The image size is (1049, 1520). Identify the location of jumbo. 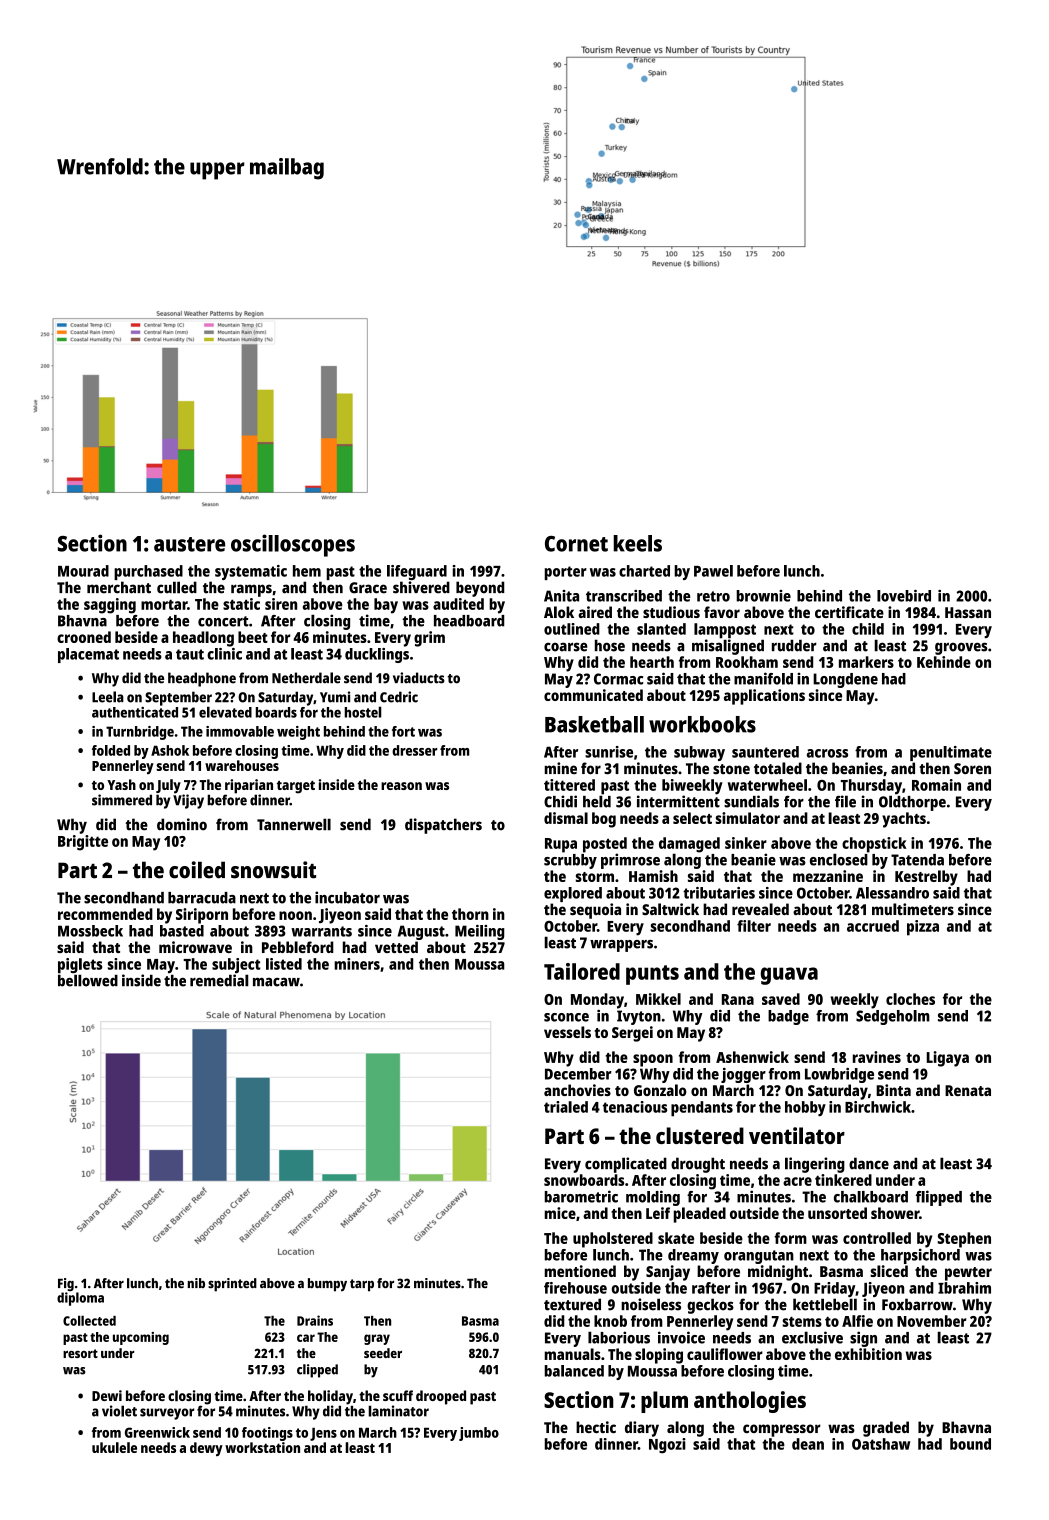
(479, 1434).
